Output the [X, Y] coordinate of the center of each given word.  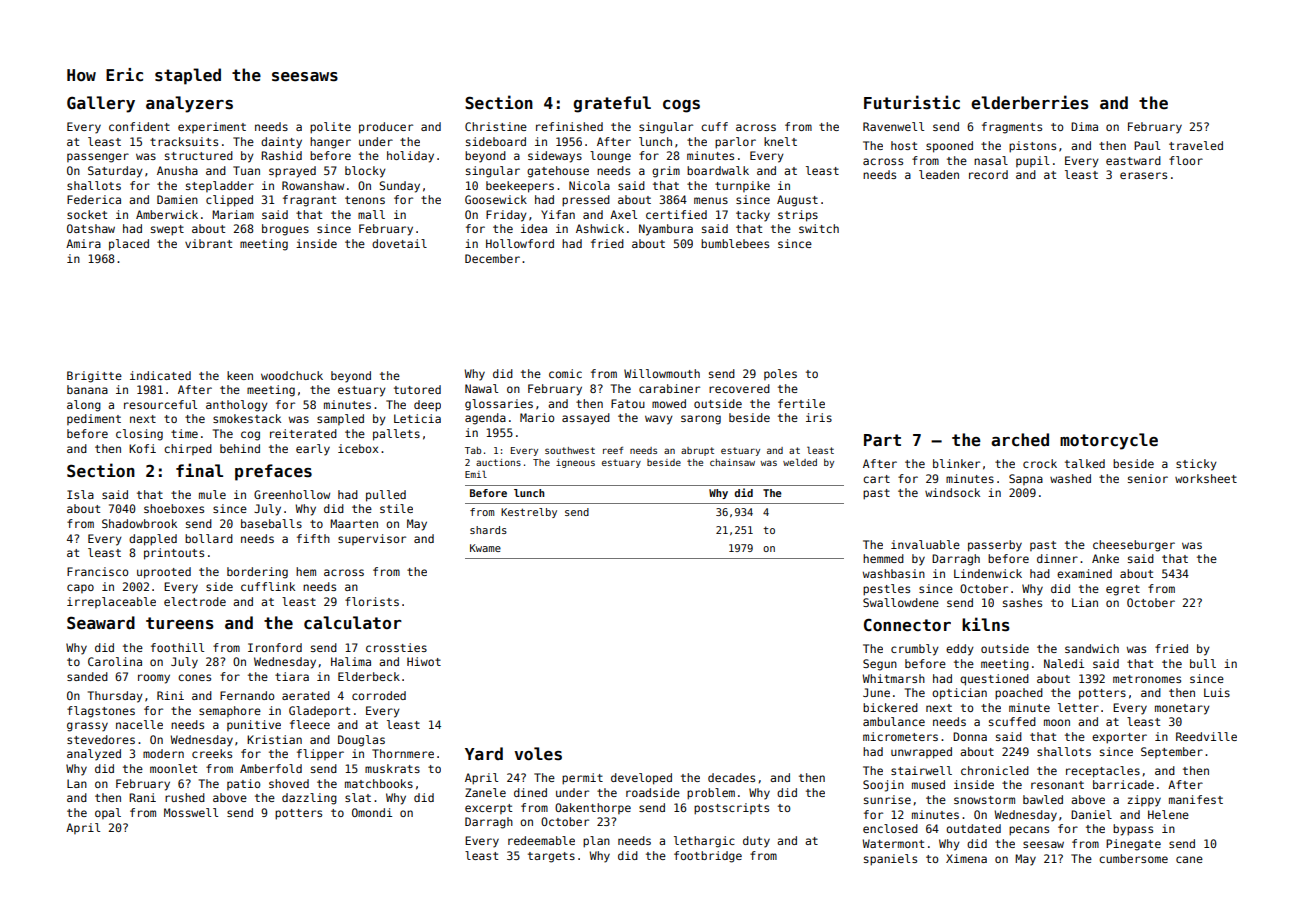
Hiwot [424, 661]
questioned [994, 680]
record [988, 174]
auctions [498, 462]
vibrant [208, 243]
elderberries [1030, 102]
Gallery [101, 104]
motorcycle [1109, 441]
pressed [586, 201]
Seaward [101, 623]
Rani [142, 797]
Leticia [417, 418]
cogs [681, 106]
